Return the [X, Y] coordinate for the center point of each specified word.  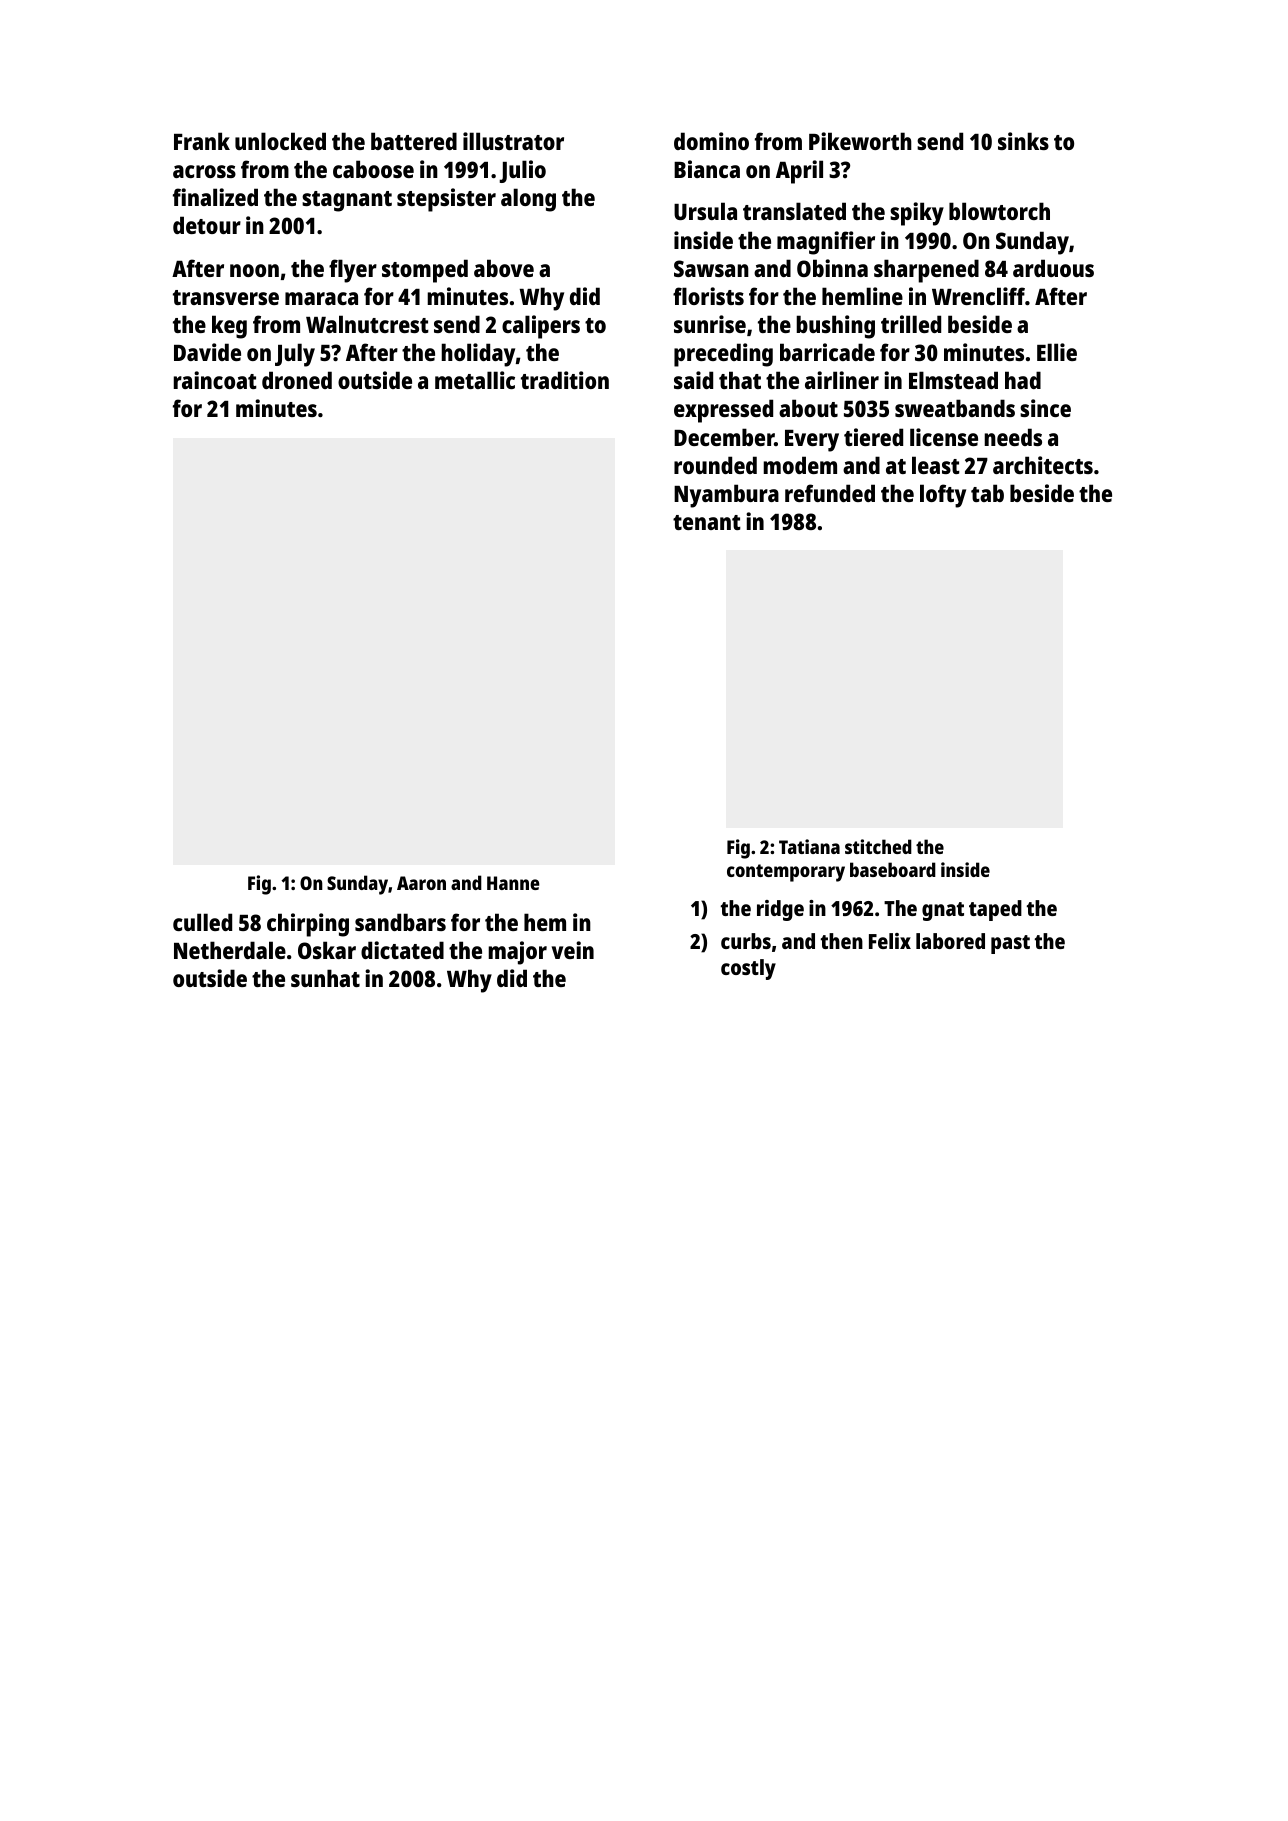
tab [987, 493]
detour [207, 225]
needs [1013, 437]
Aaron [421, 883]
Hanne [513, 883]
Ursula [705, 211]
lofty [943, 496]
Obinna [832, 268]
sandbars [400, 922]
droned [297, 380]
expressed [723, 411]
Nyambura [726, 496]
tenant [707, 522]
